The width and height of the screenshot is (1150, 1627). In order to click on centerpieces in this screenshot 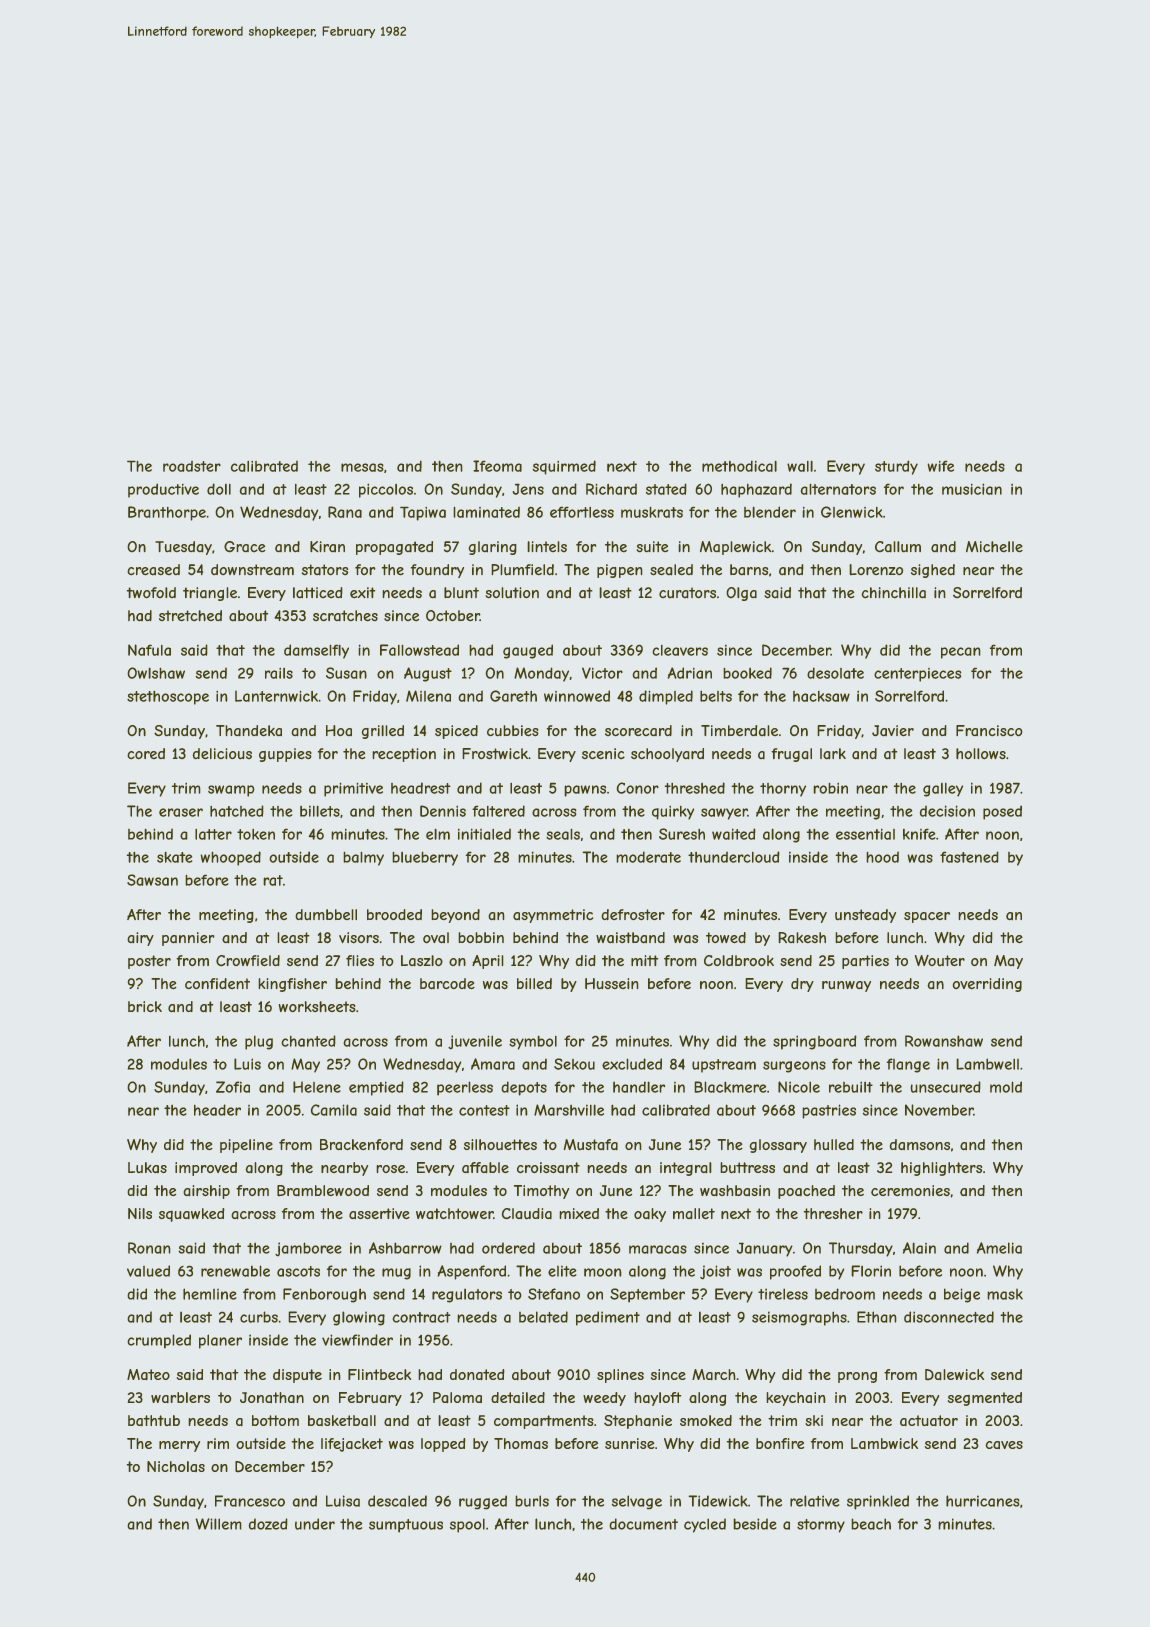, I will do `click(918, 675)`.
